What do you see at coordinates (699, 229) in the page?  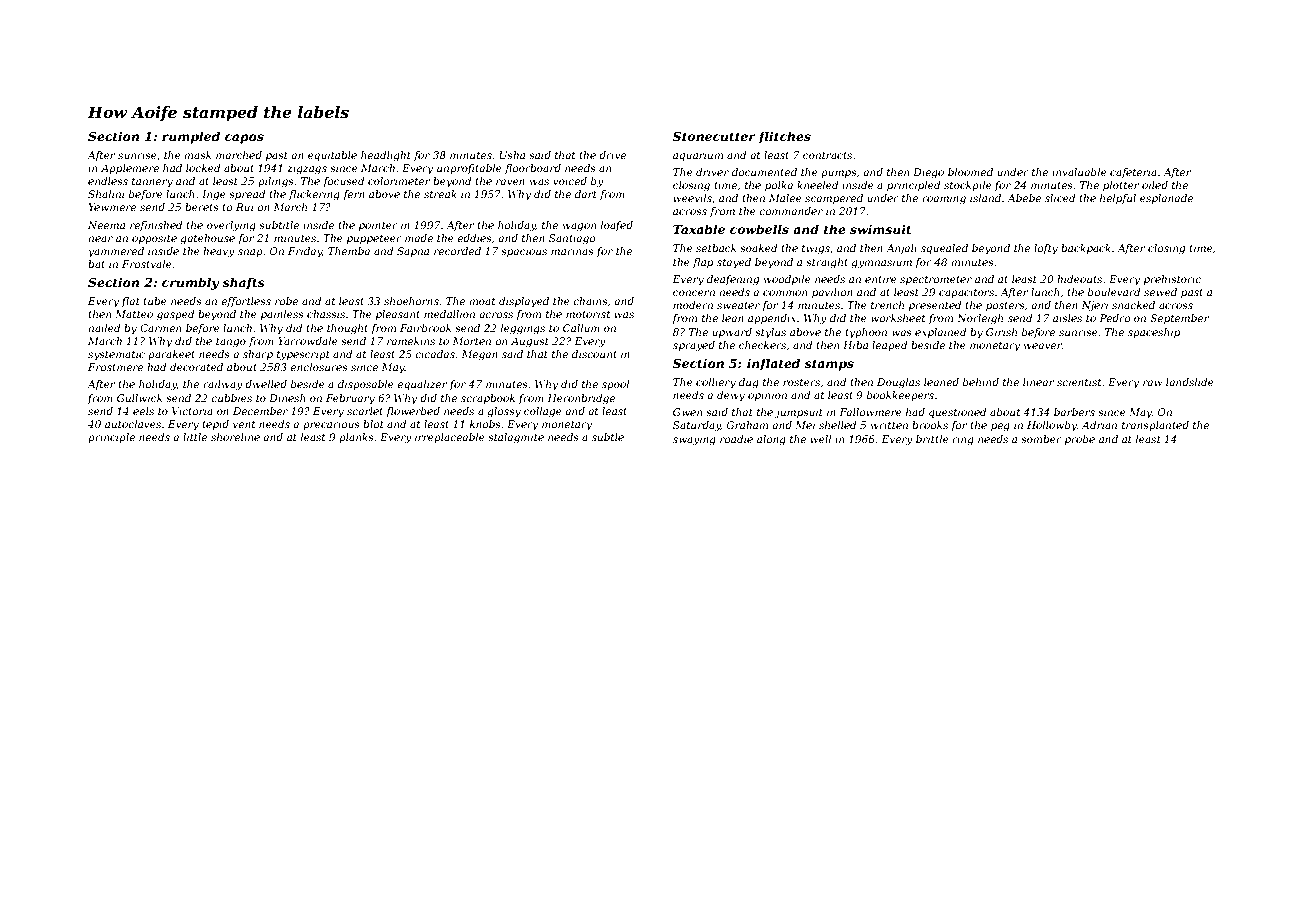 I see `Taxable` at bounding box center [699, 229].
